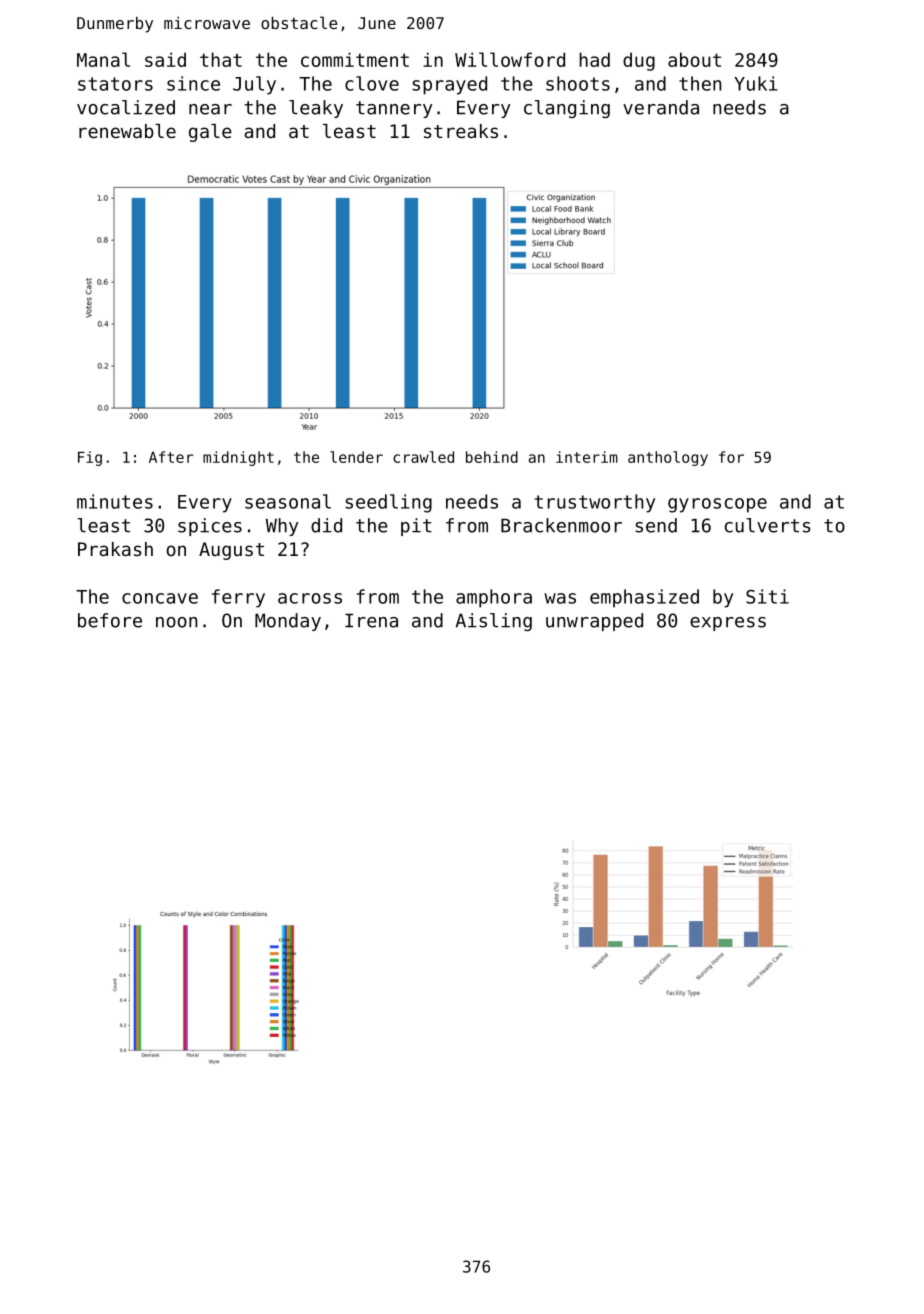 This page has height=1314, width=924. I want to click on interim, so click(587, 457).
